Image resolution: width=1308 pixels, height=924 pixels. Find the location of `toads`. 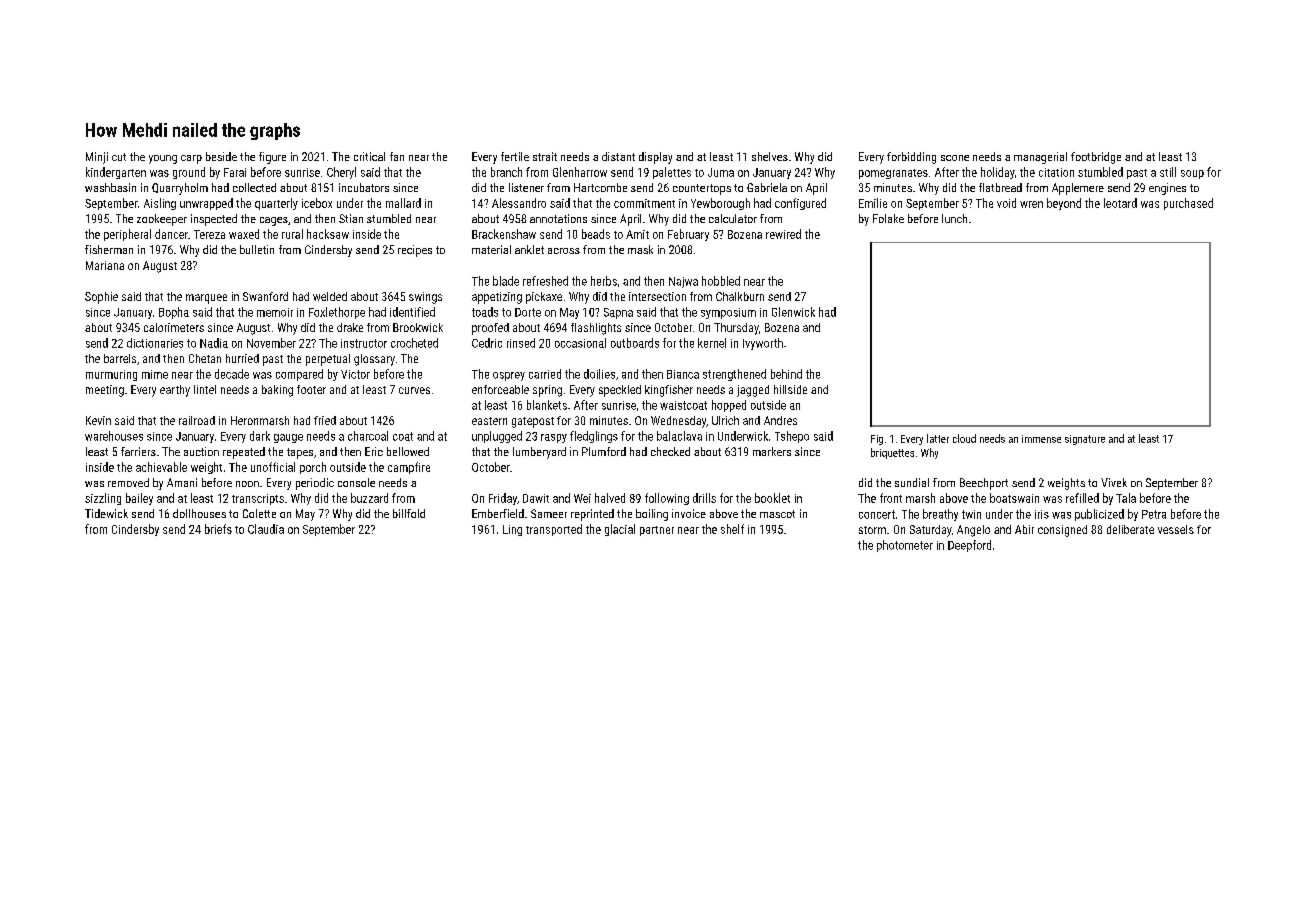

toads is located at coordinates (485, 312).
